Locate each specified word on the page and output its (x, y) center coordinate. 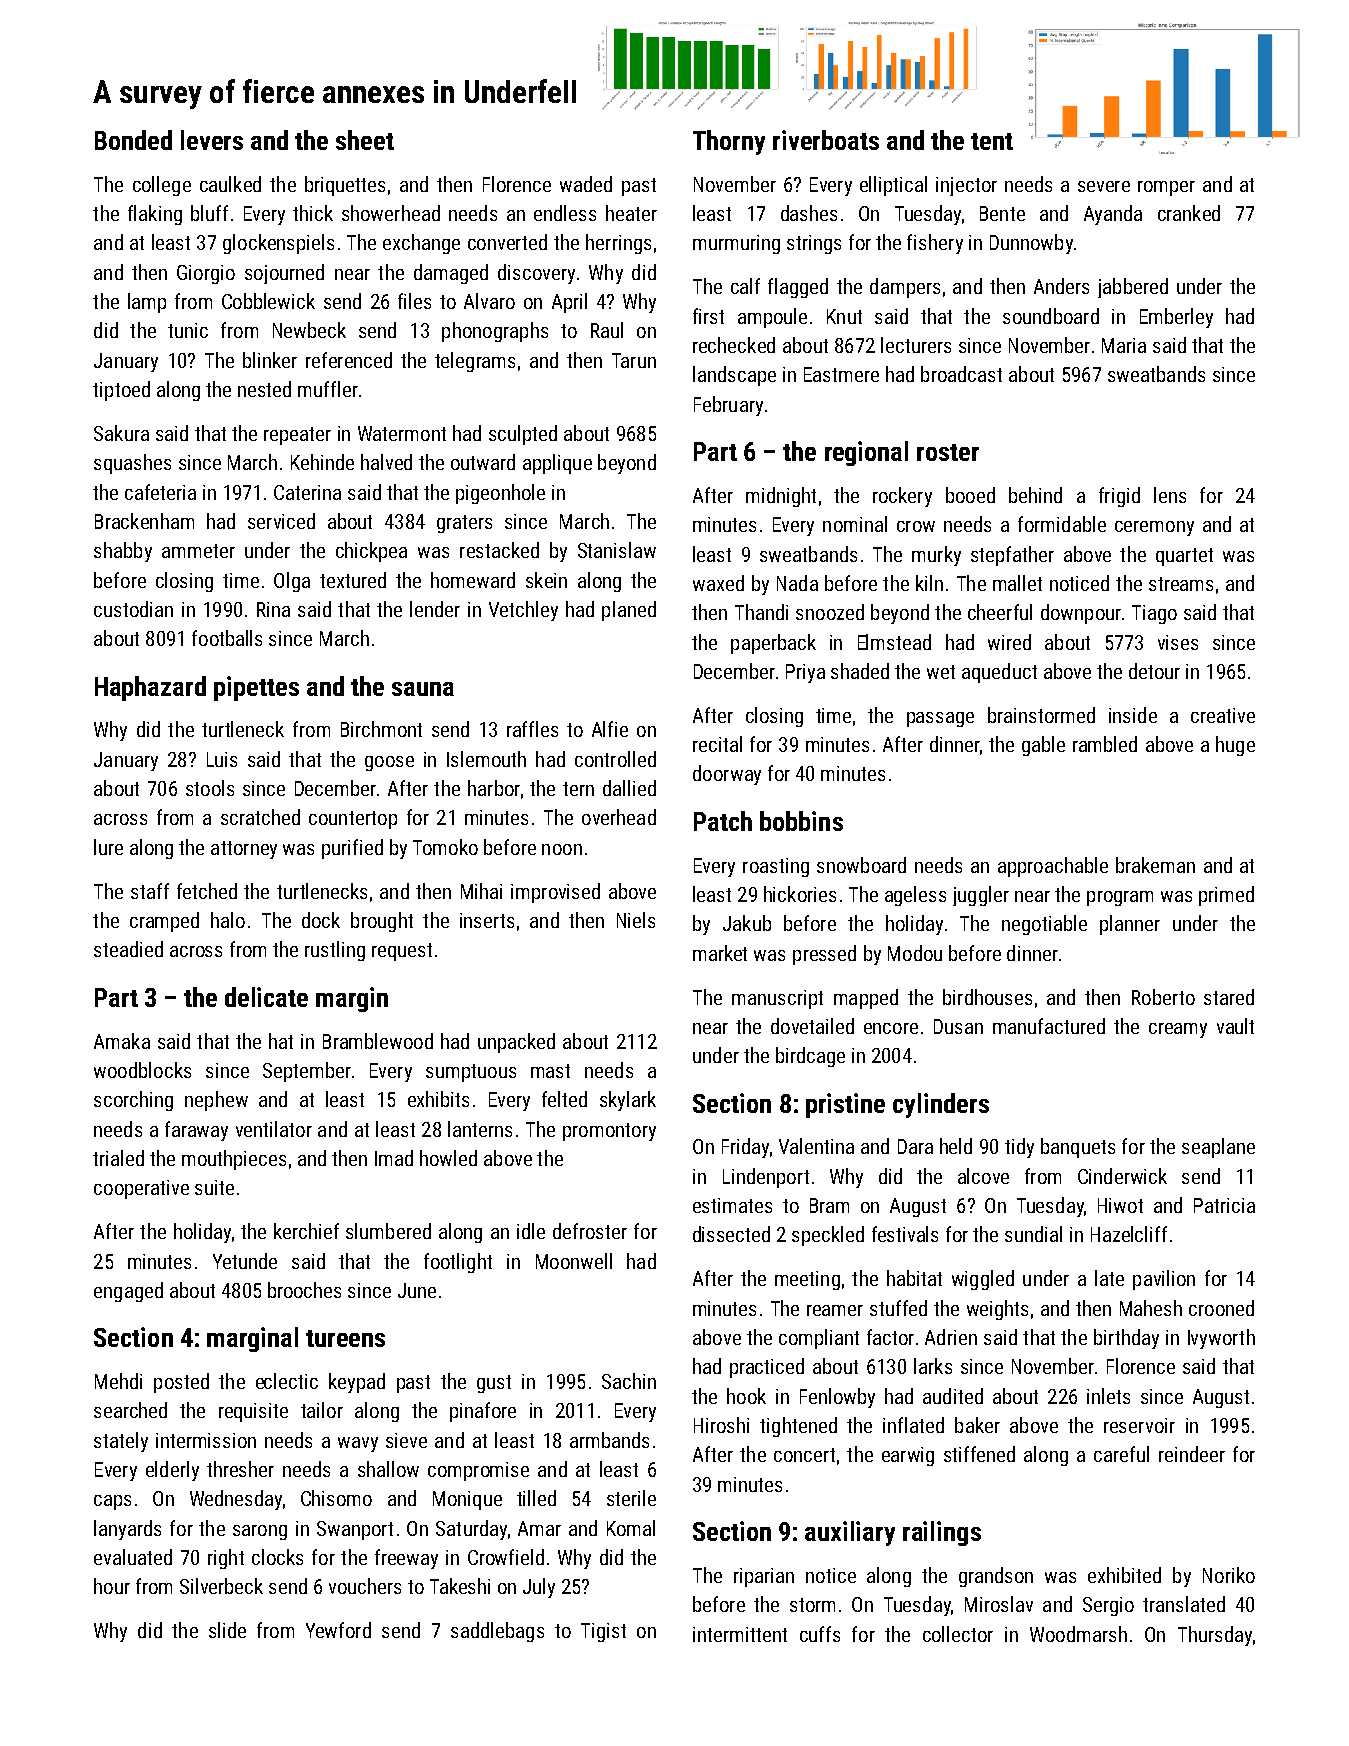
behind (1035, 495)
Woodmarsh (1078, 1634)
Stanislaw (617, 550)
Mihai (481, 891)
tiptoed (121, 391)
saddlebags (497, 1632)
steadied (128, 949)
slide (227, 1630)
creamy (1178, 1030)
